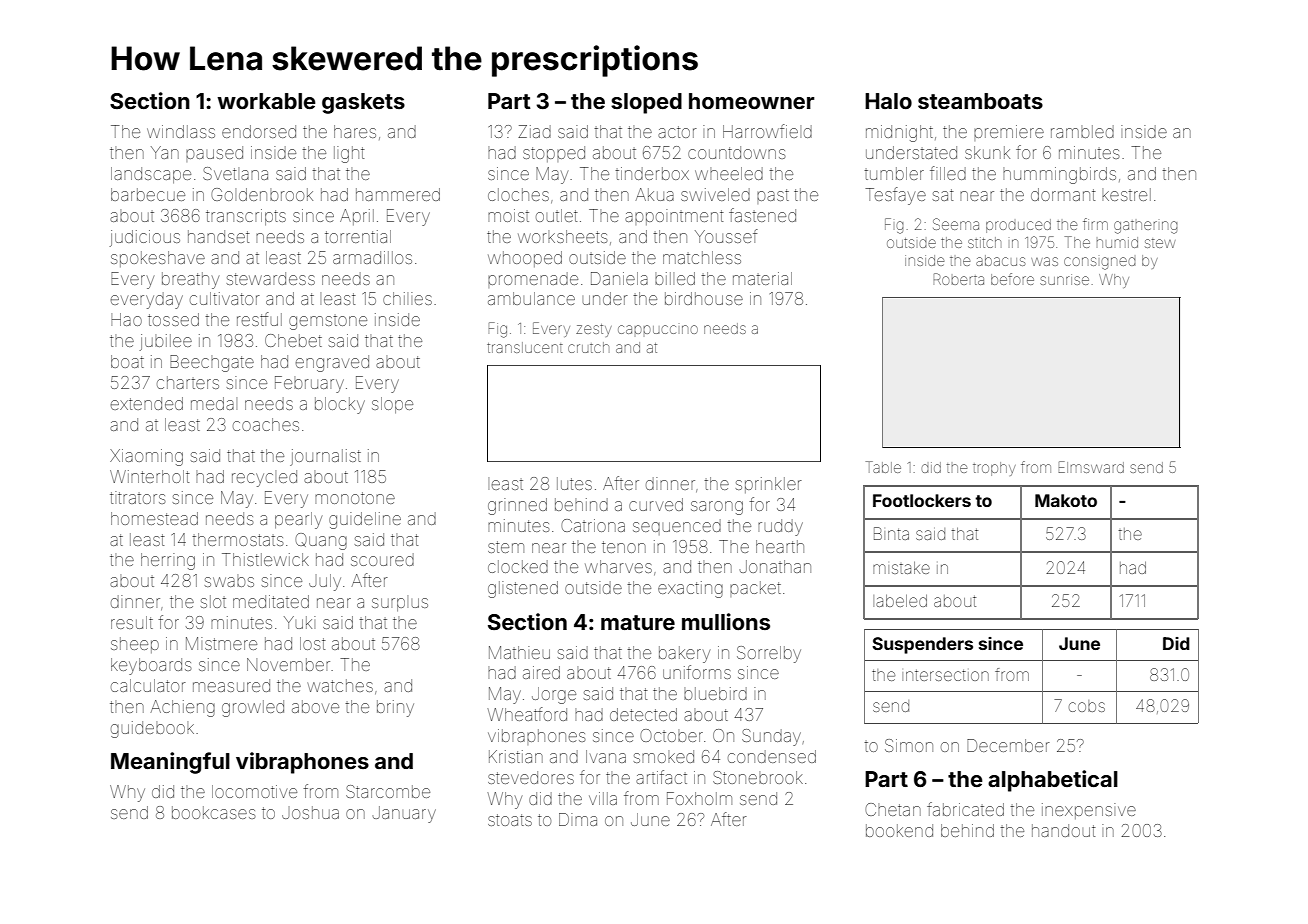 The height and width of the screenshot is (924, 1308). Describe the element at coordinates (769, 654) in the screenshot. I see `Sorrelby` at that location.
